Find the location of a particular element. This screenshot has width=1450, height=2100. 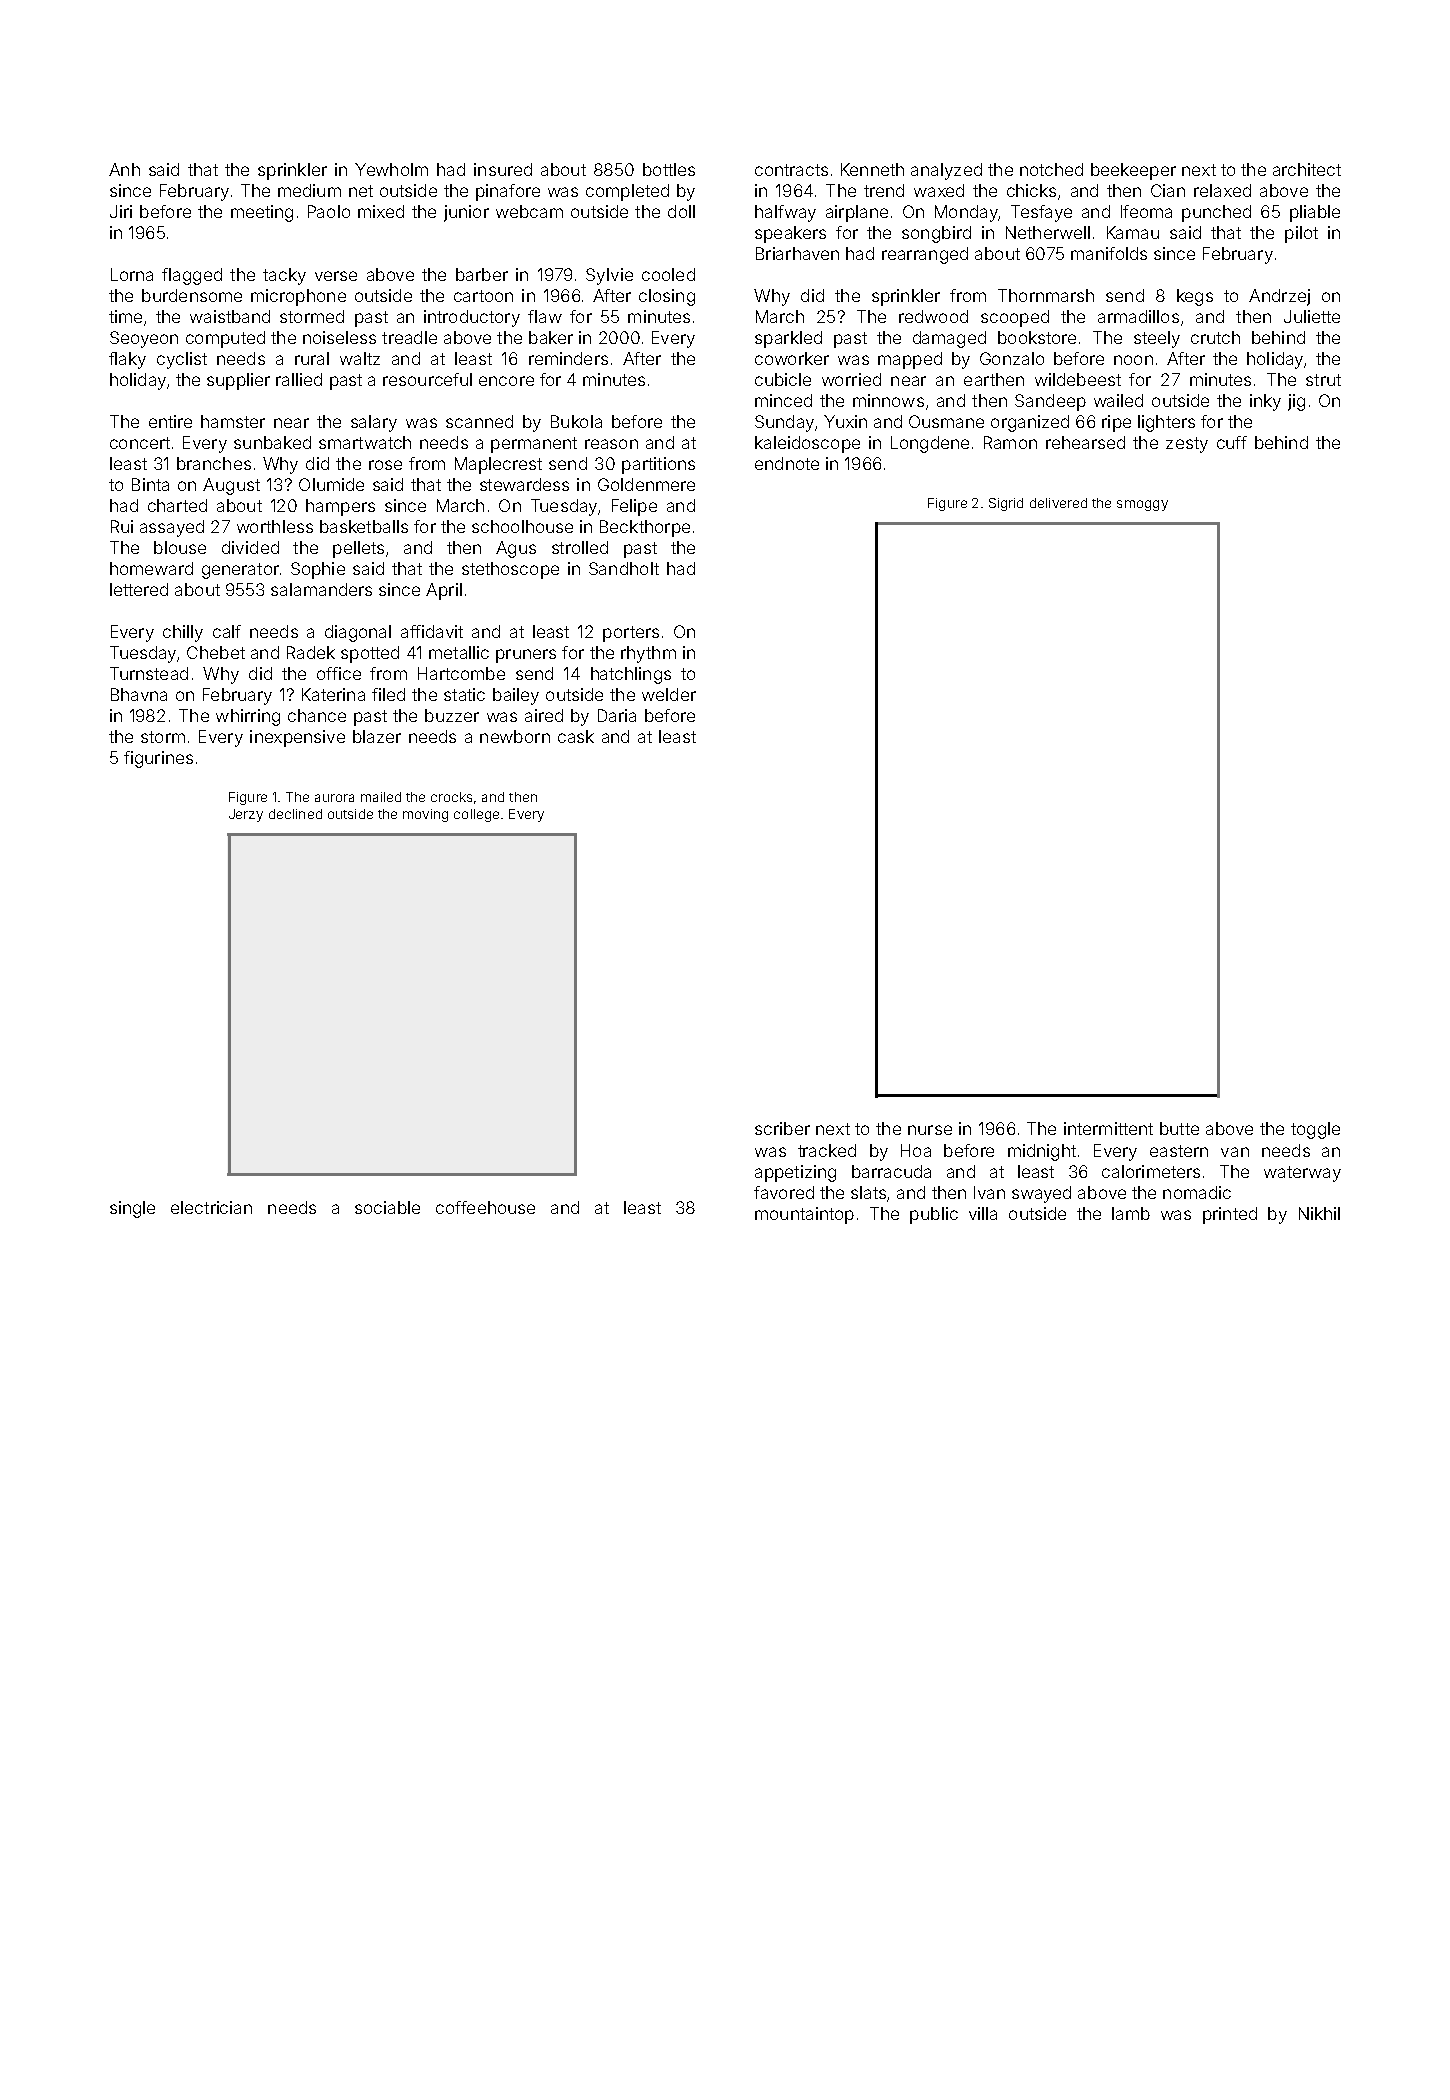

declined is located at coordinates (295, 814).
